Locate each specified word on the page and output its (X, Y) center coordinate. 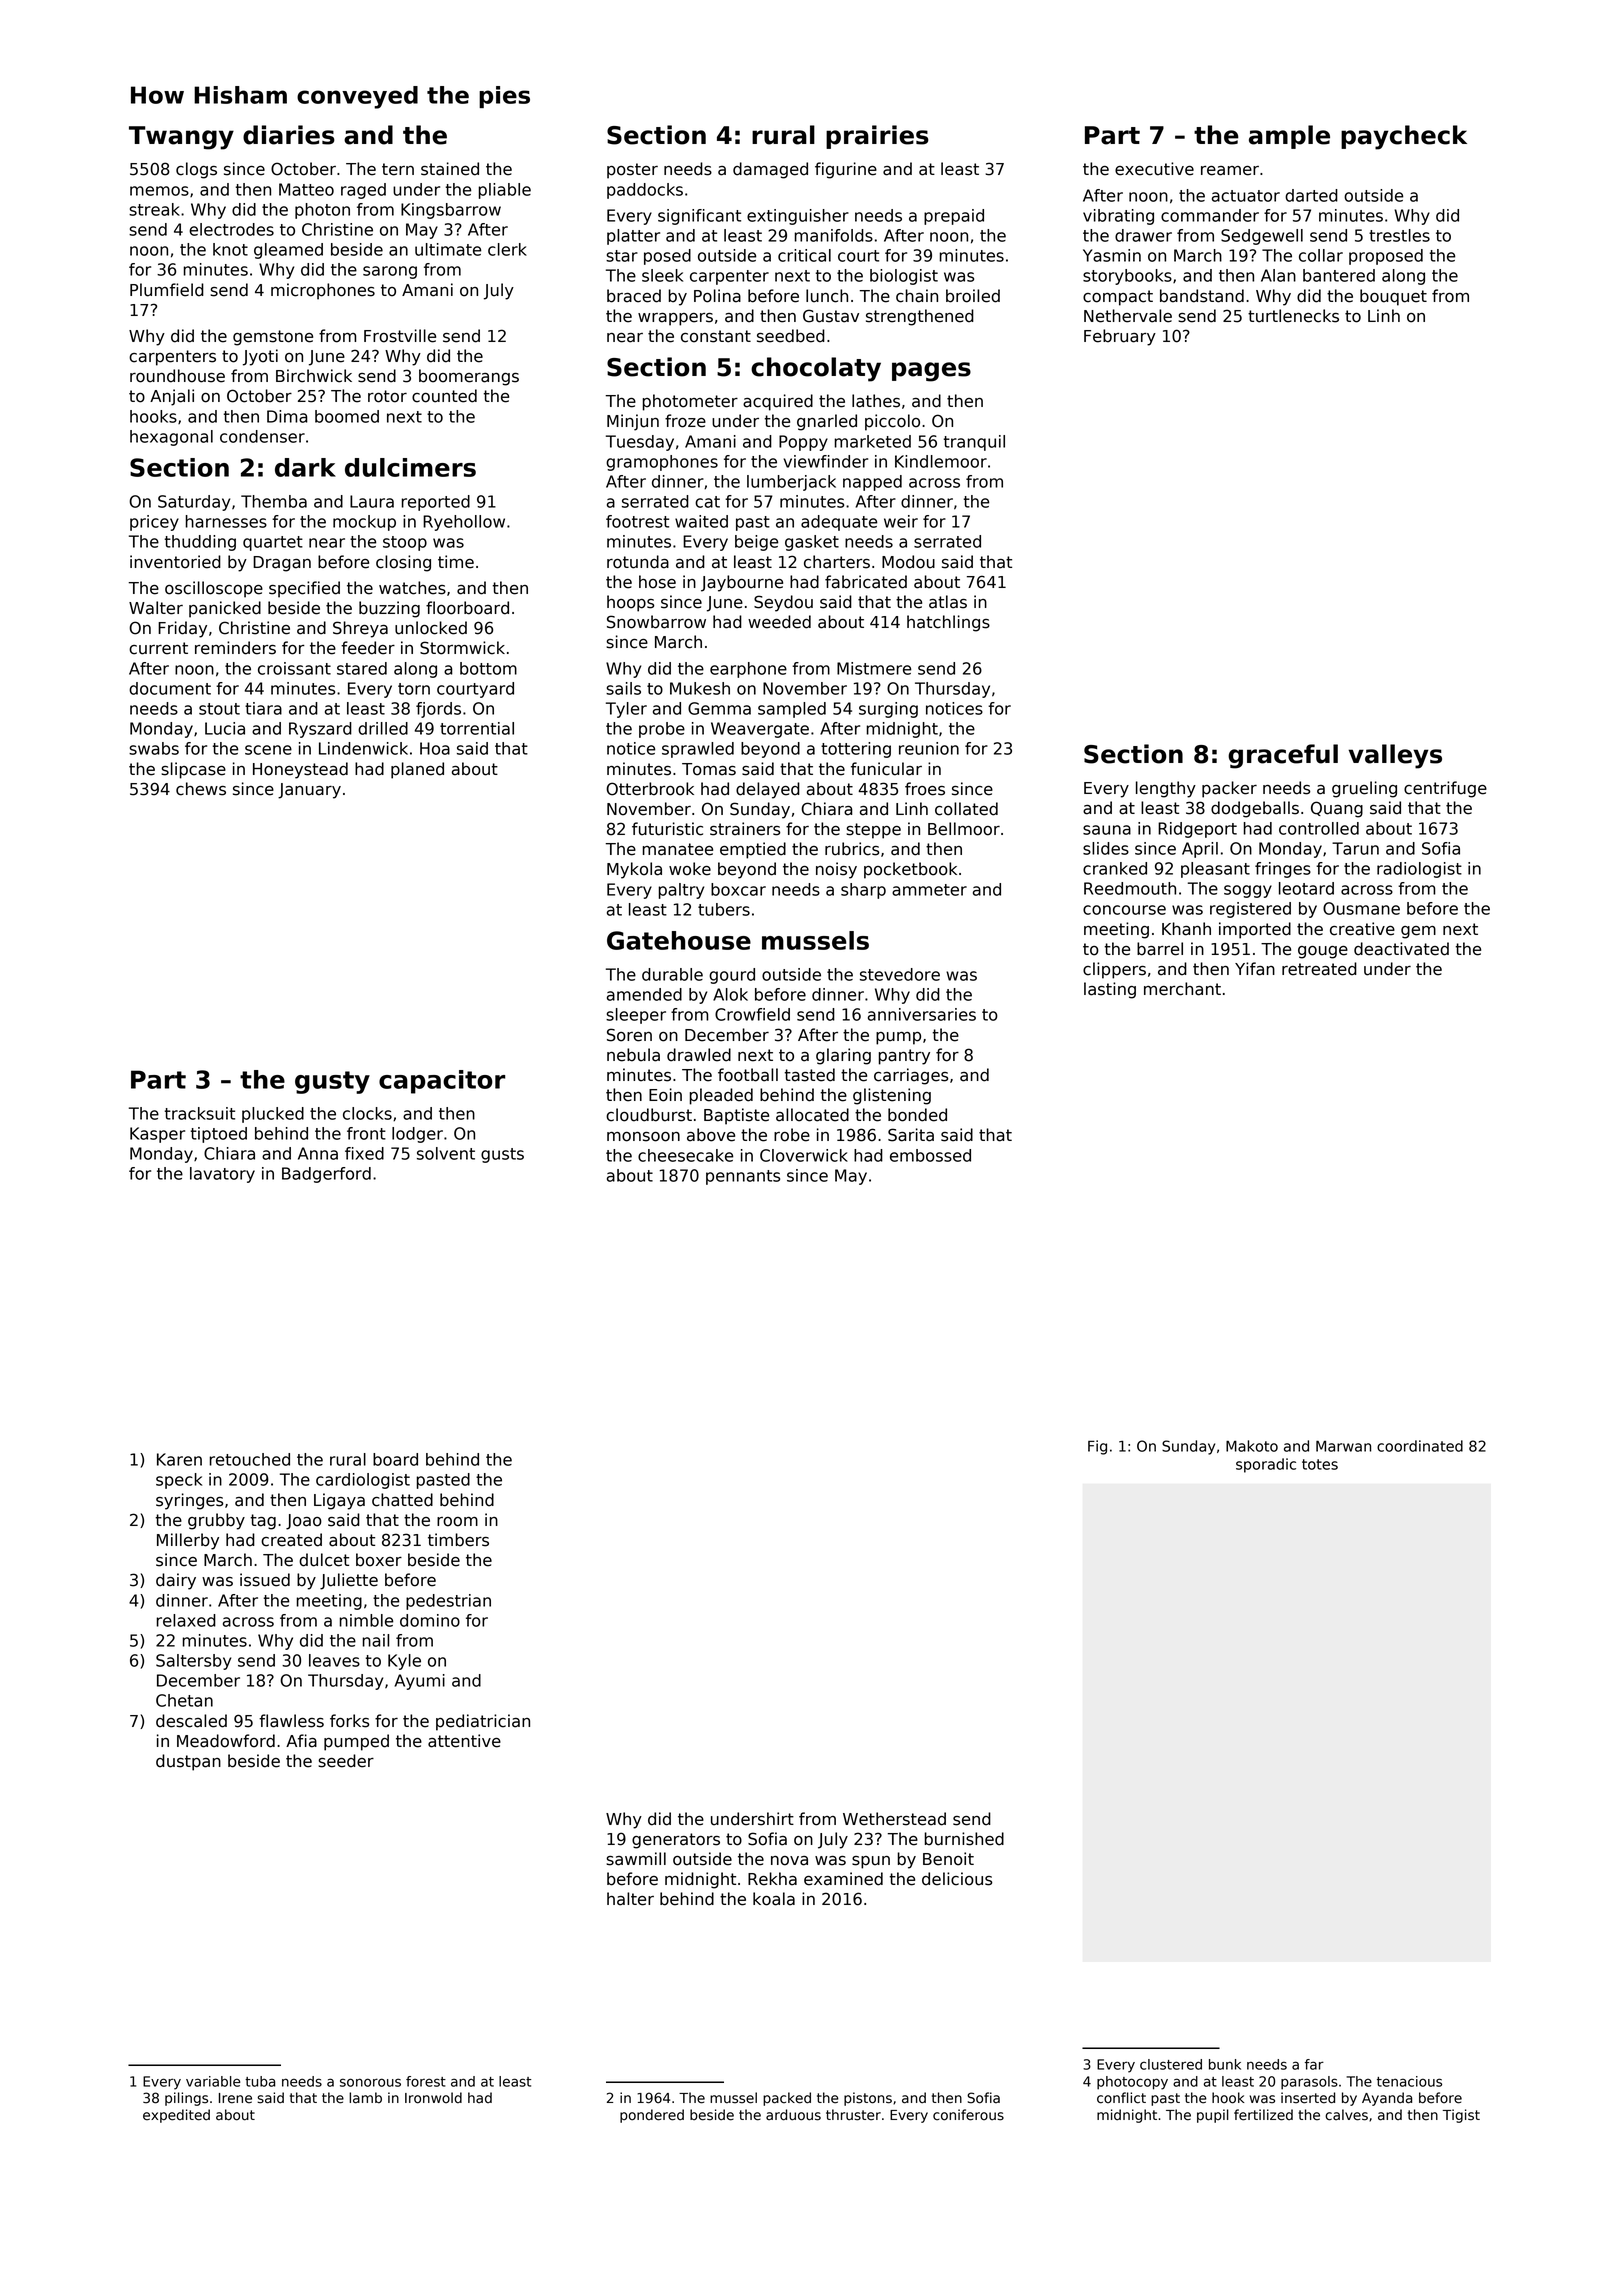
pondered (652, 2116)
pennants (743, 1177)
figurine (846, 170)
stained (450, 169)
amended (644, 994)
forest (426, 2081)
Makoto (1252, 1446)
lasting (1110, 990)
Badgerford (326, 1175)
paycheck (1404, 137)
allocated (812, 1115)
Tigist (1461, 2116)
